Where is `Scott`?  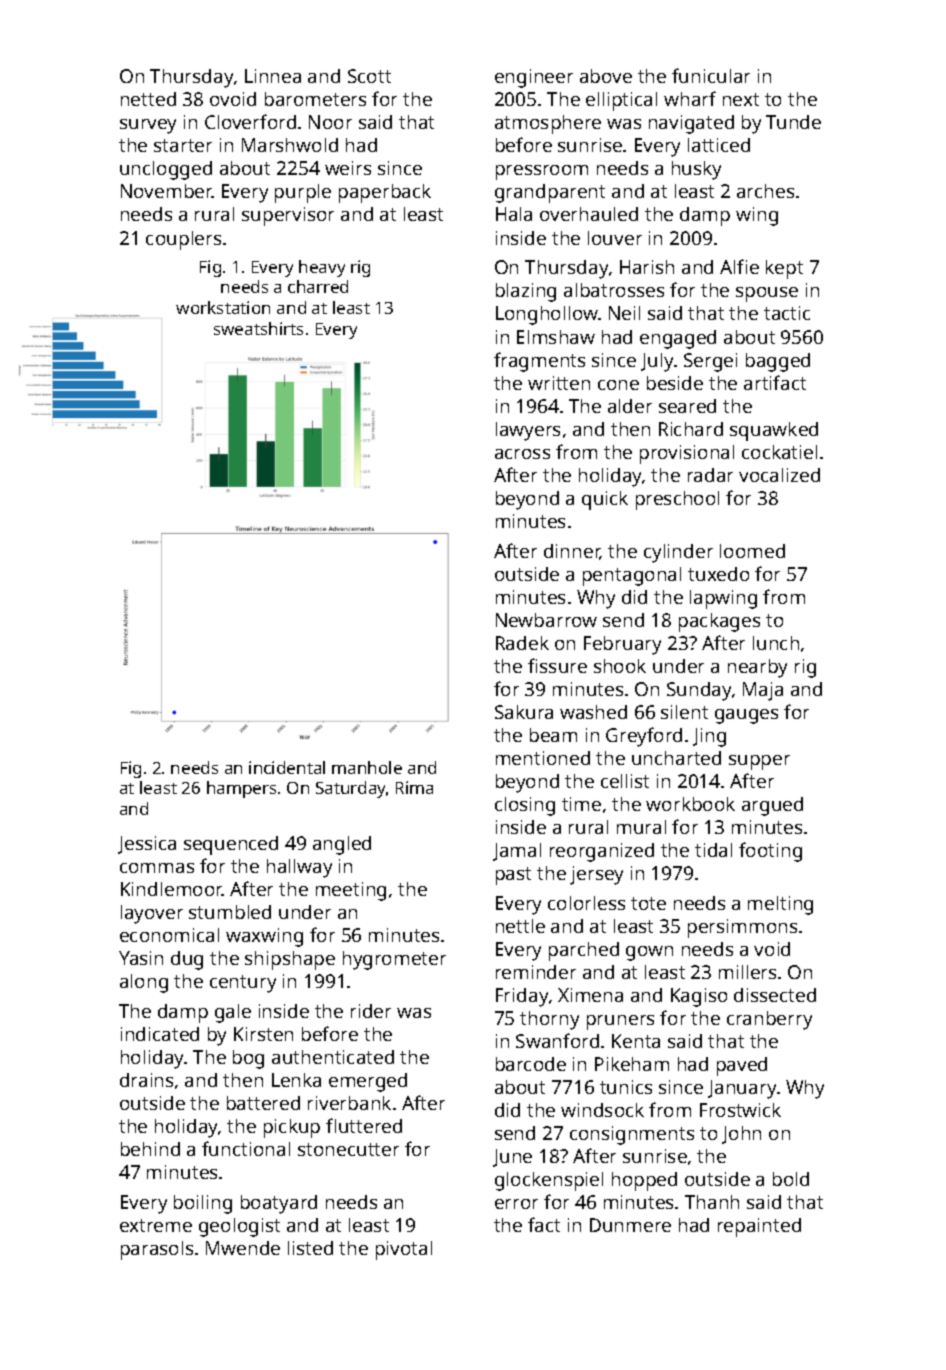 Scott is located at coordinates (369, 76).
